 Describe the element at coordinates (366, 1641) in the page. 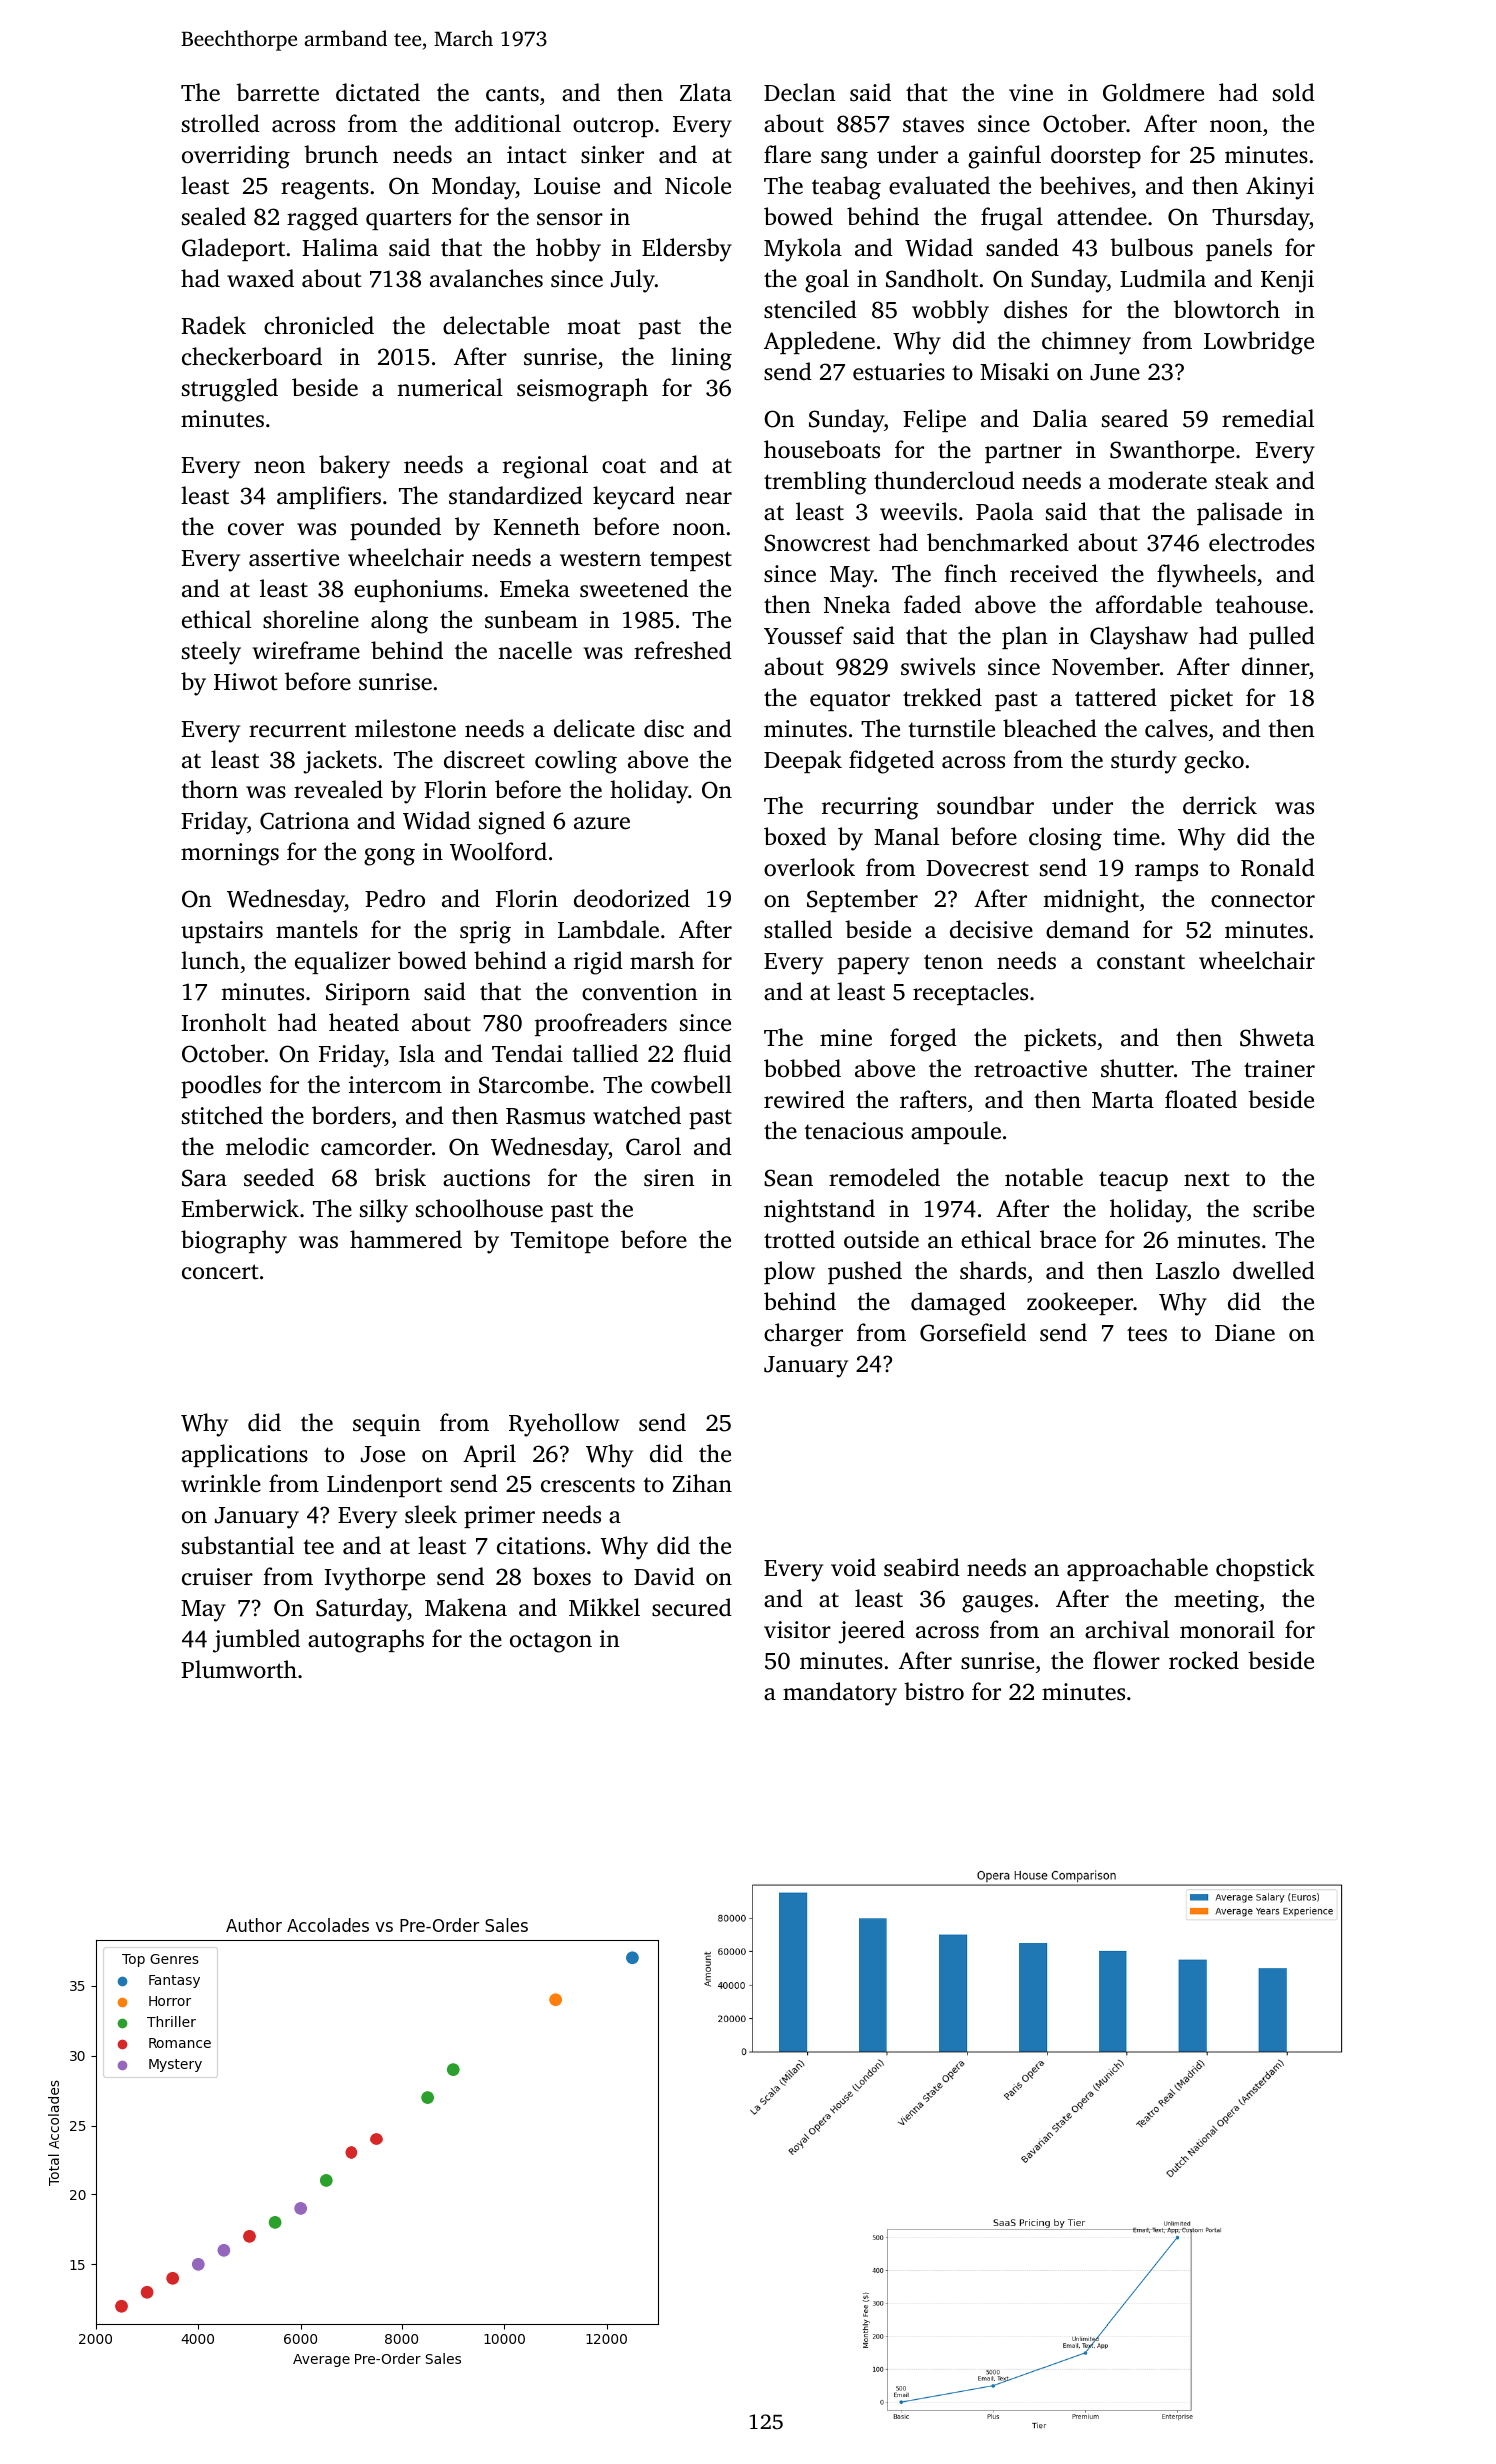

I see `autographs` at that location.
